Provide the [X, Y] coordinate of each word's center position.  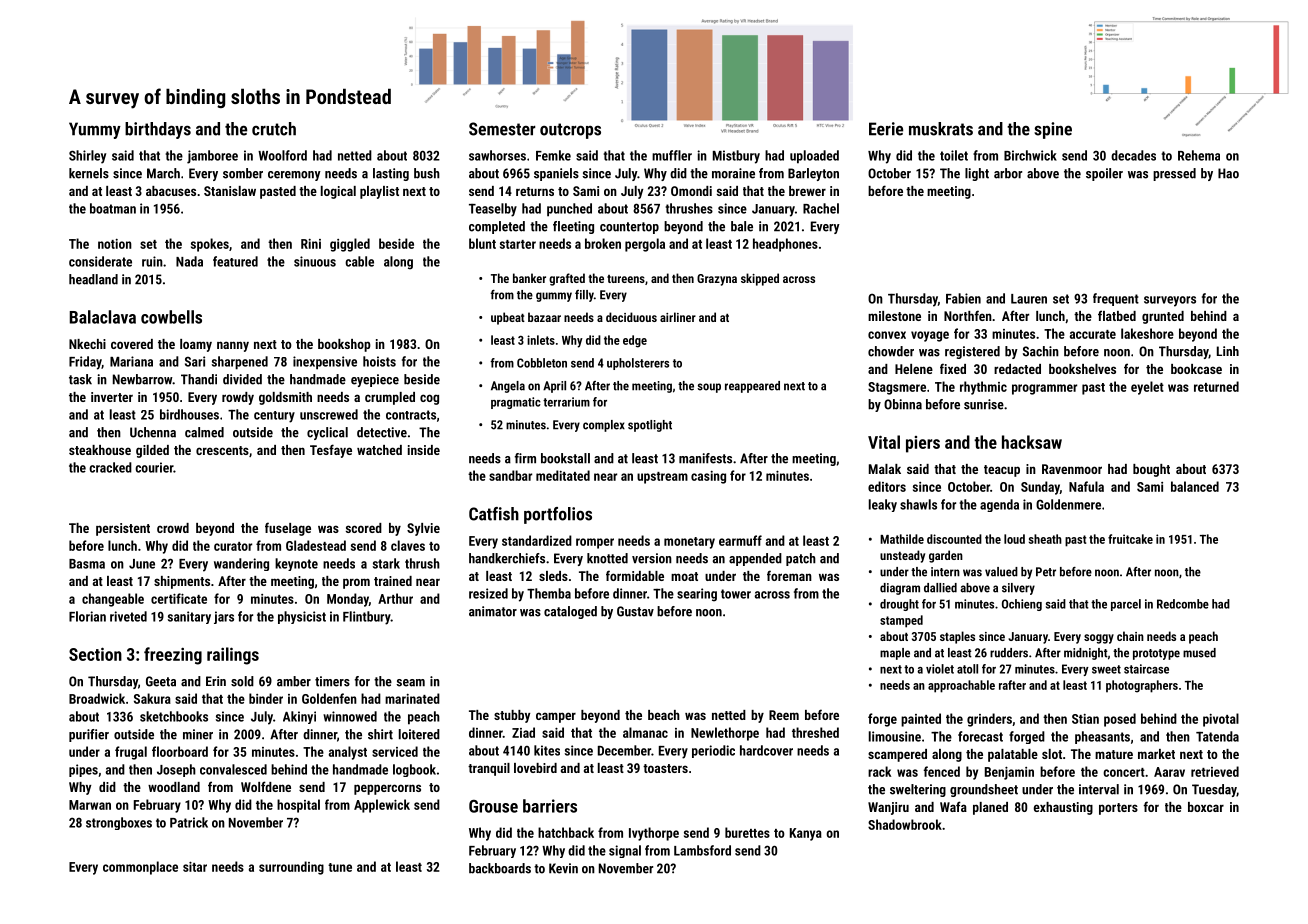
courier [154, 467]
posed [1120, 720]
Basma [87, 564]
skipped [760, 279]
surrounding [291, 868]
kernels [89, 173]
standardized [537, 540]
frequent [1116, 299]
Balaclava [103, 317]
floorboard [180, 751]
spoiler [1104, 174]
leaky [883, 505]
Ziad [523, 732]
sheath [1045, 539]
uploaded [814, 157]
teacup [1002, 471]
